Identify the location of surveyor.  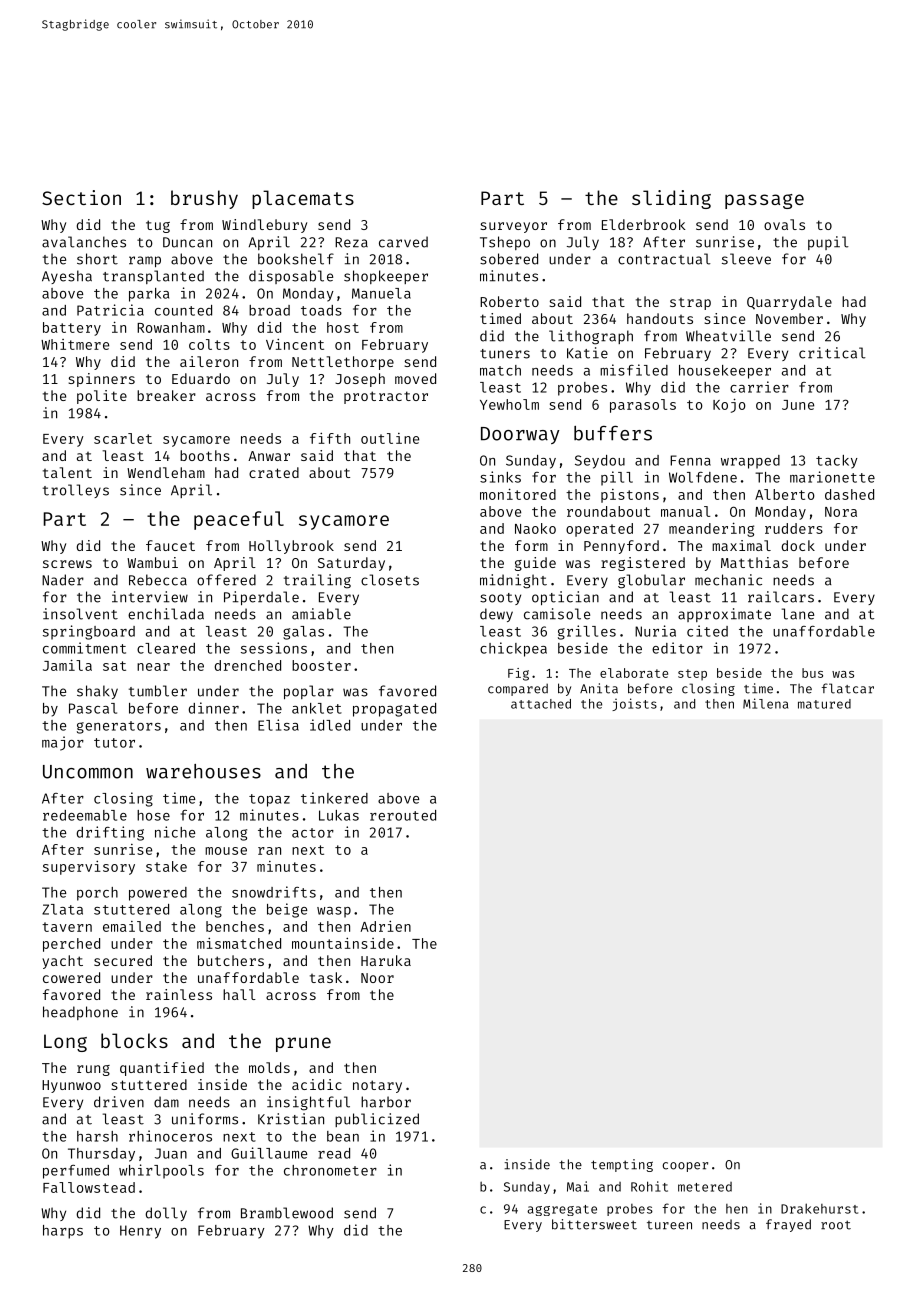
(513, 227).
